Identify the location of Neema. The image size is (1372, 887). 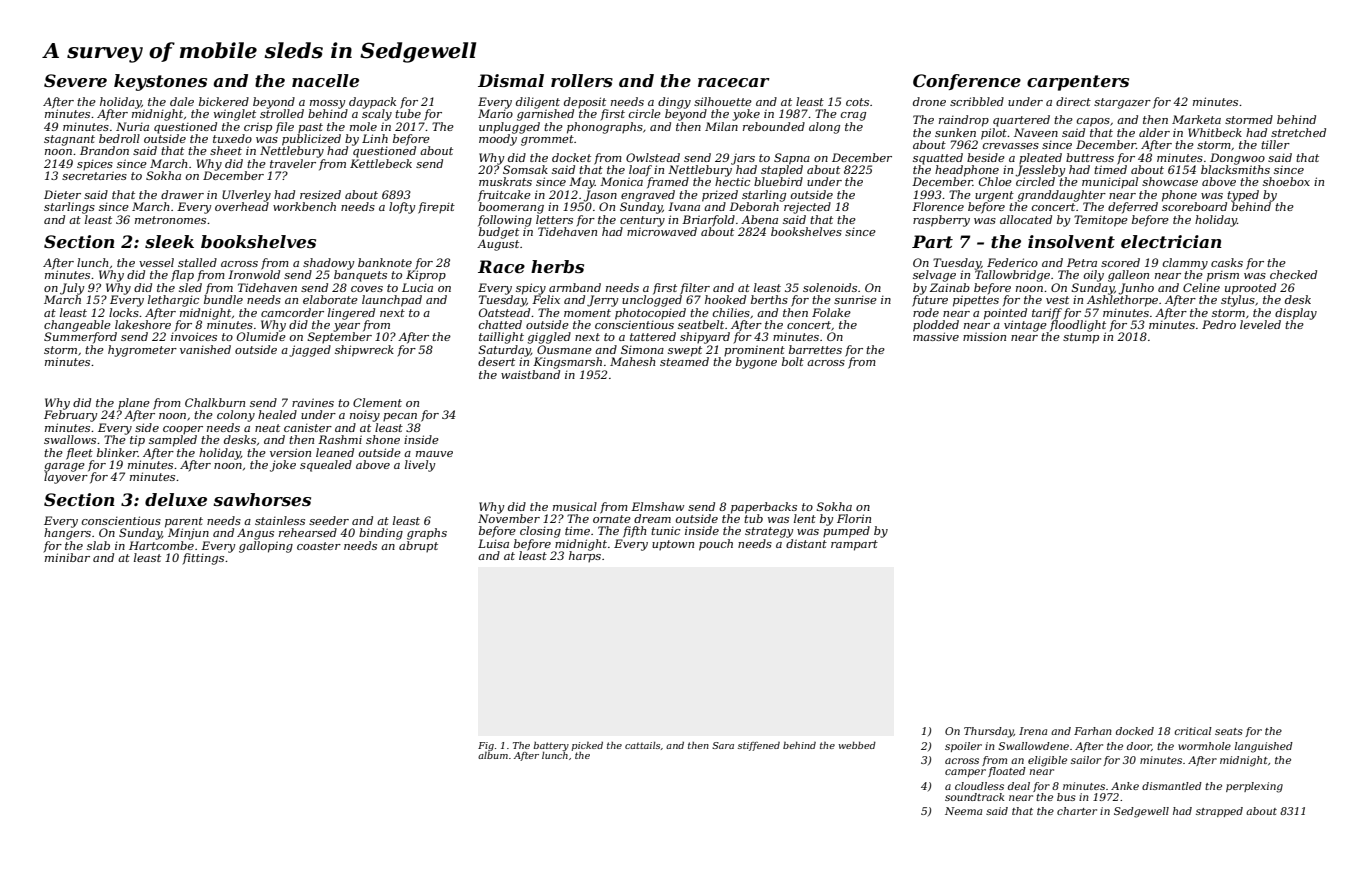
(963, 811).
